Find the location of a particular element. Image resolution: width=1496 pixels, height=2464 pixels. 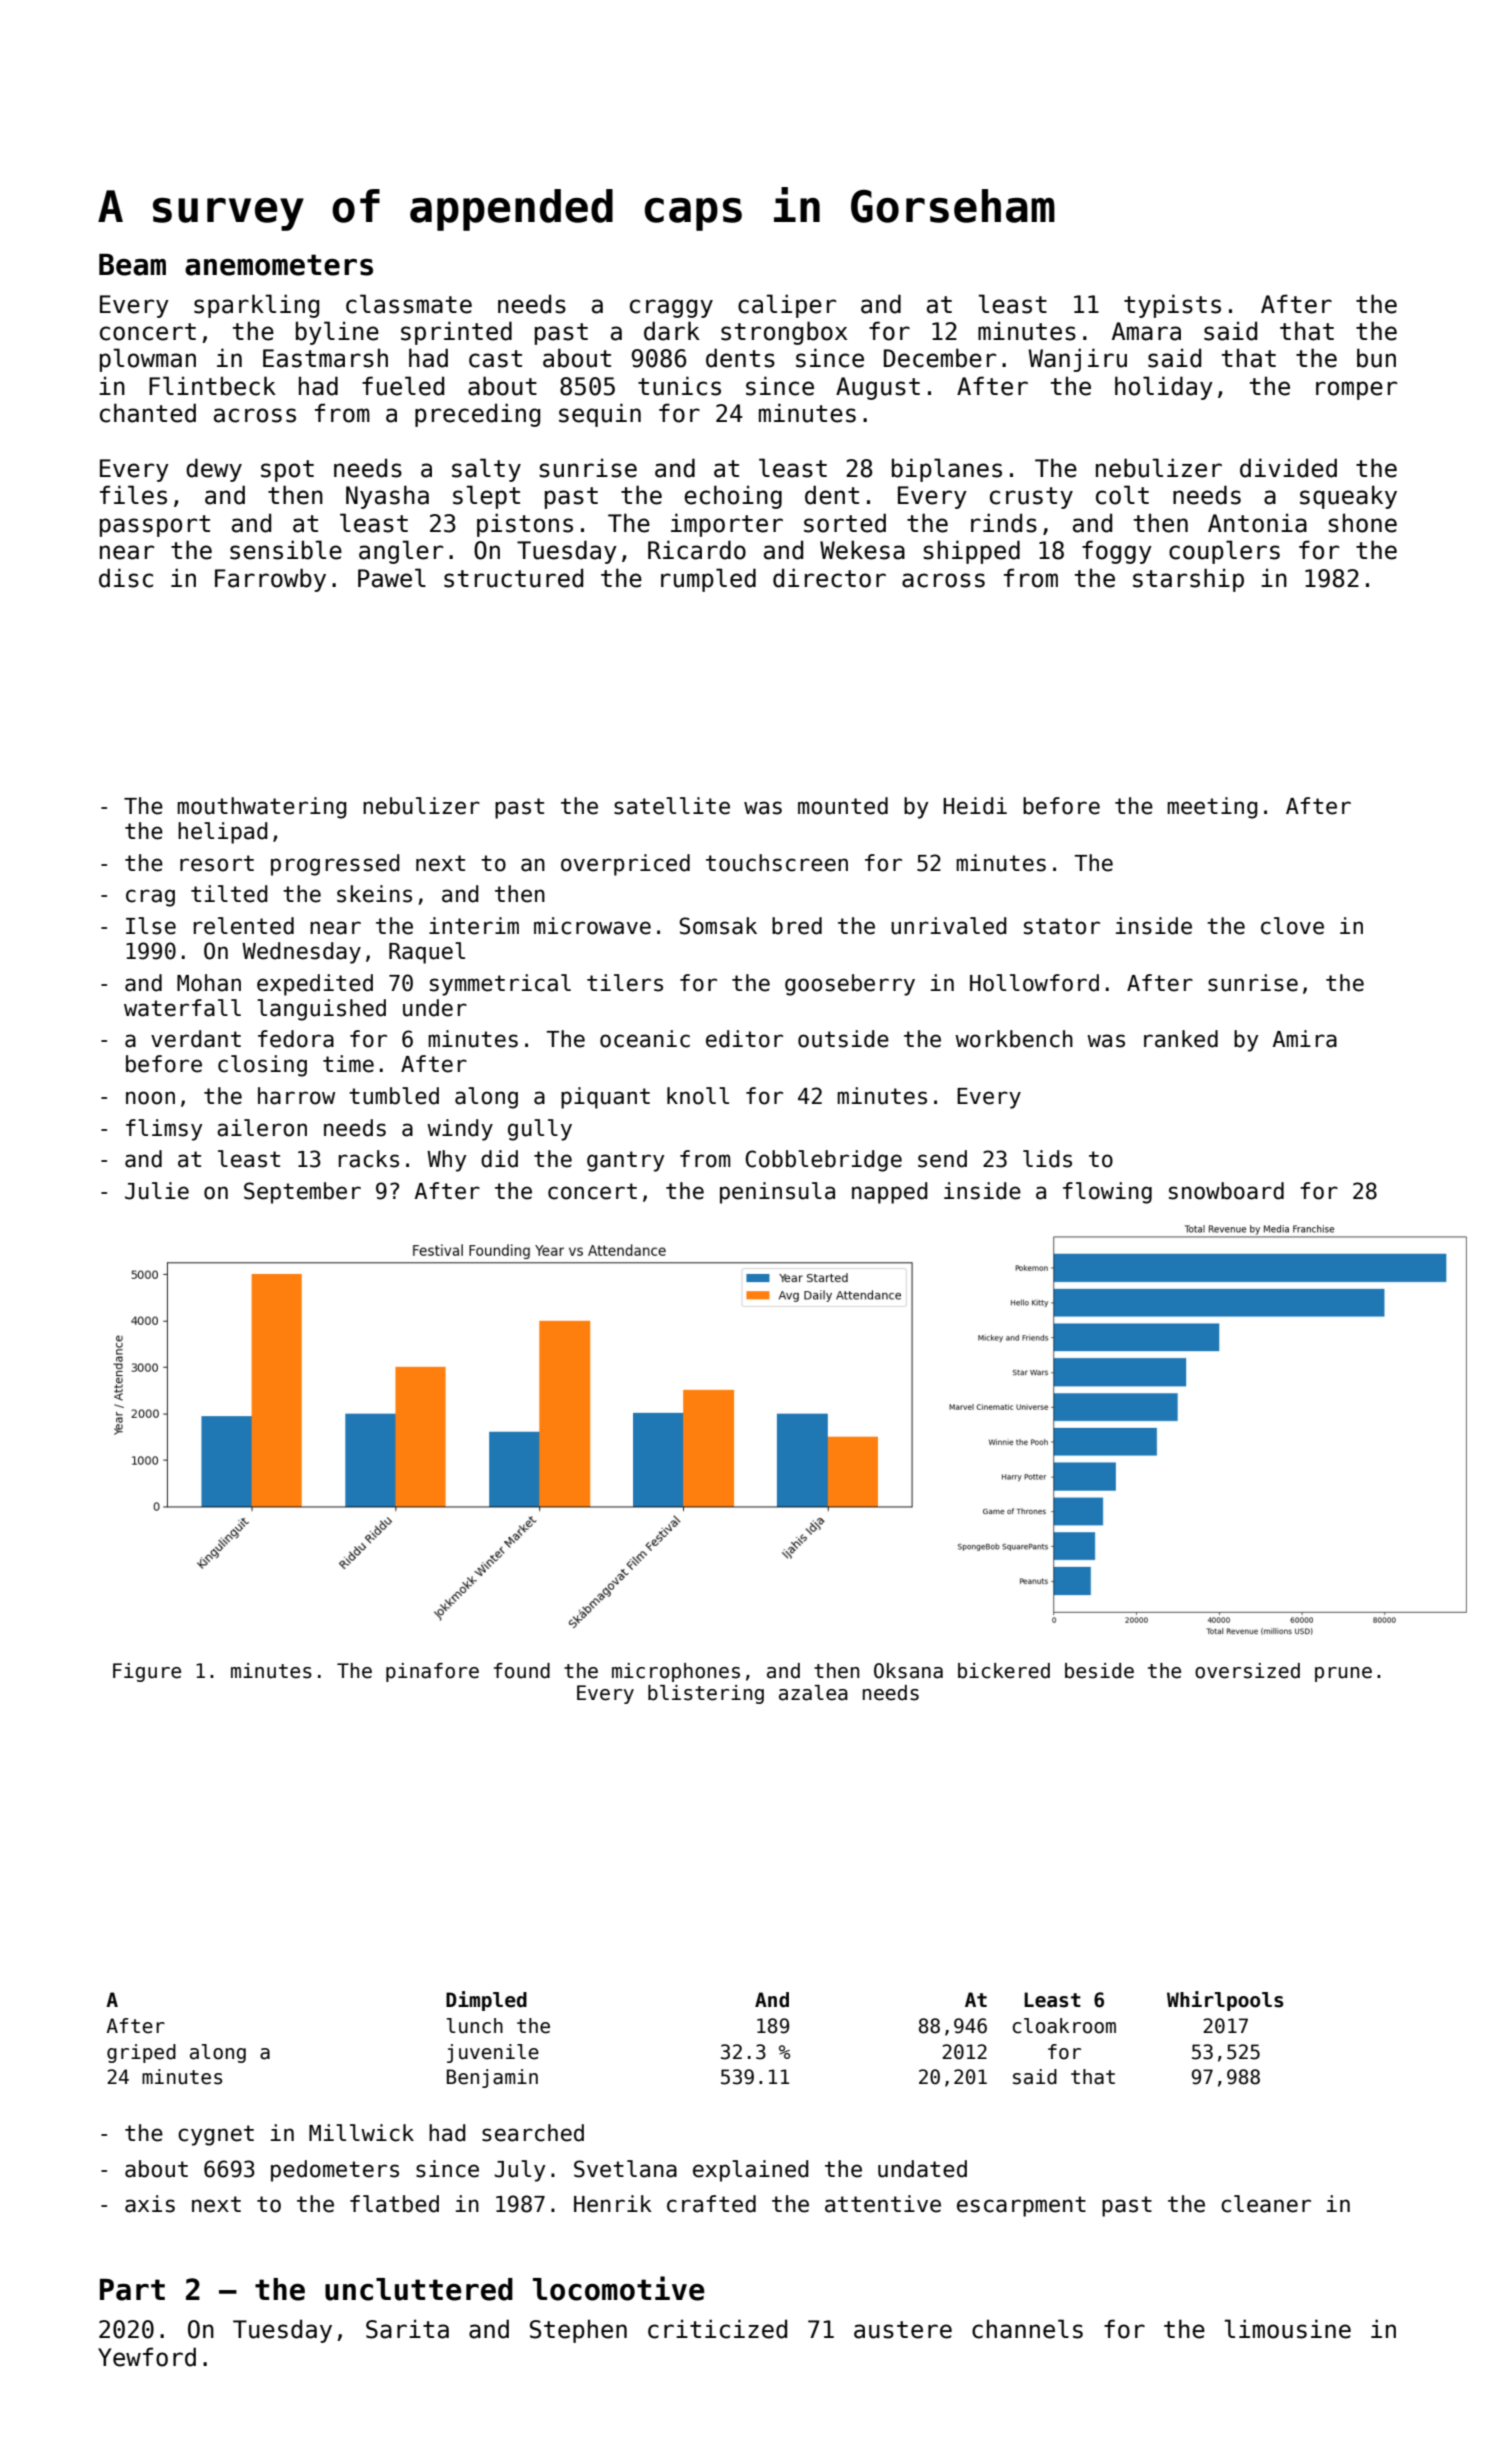

snowboard is located at coordinates (1226, 1191).
